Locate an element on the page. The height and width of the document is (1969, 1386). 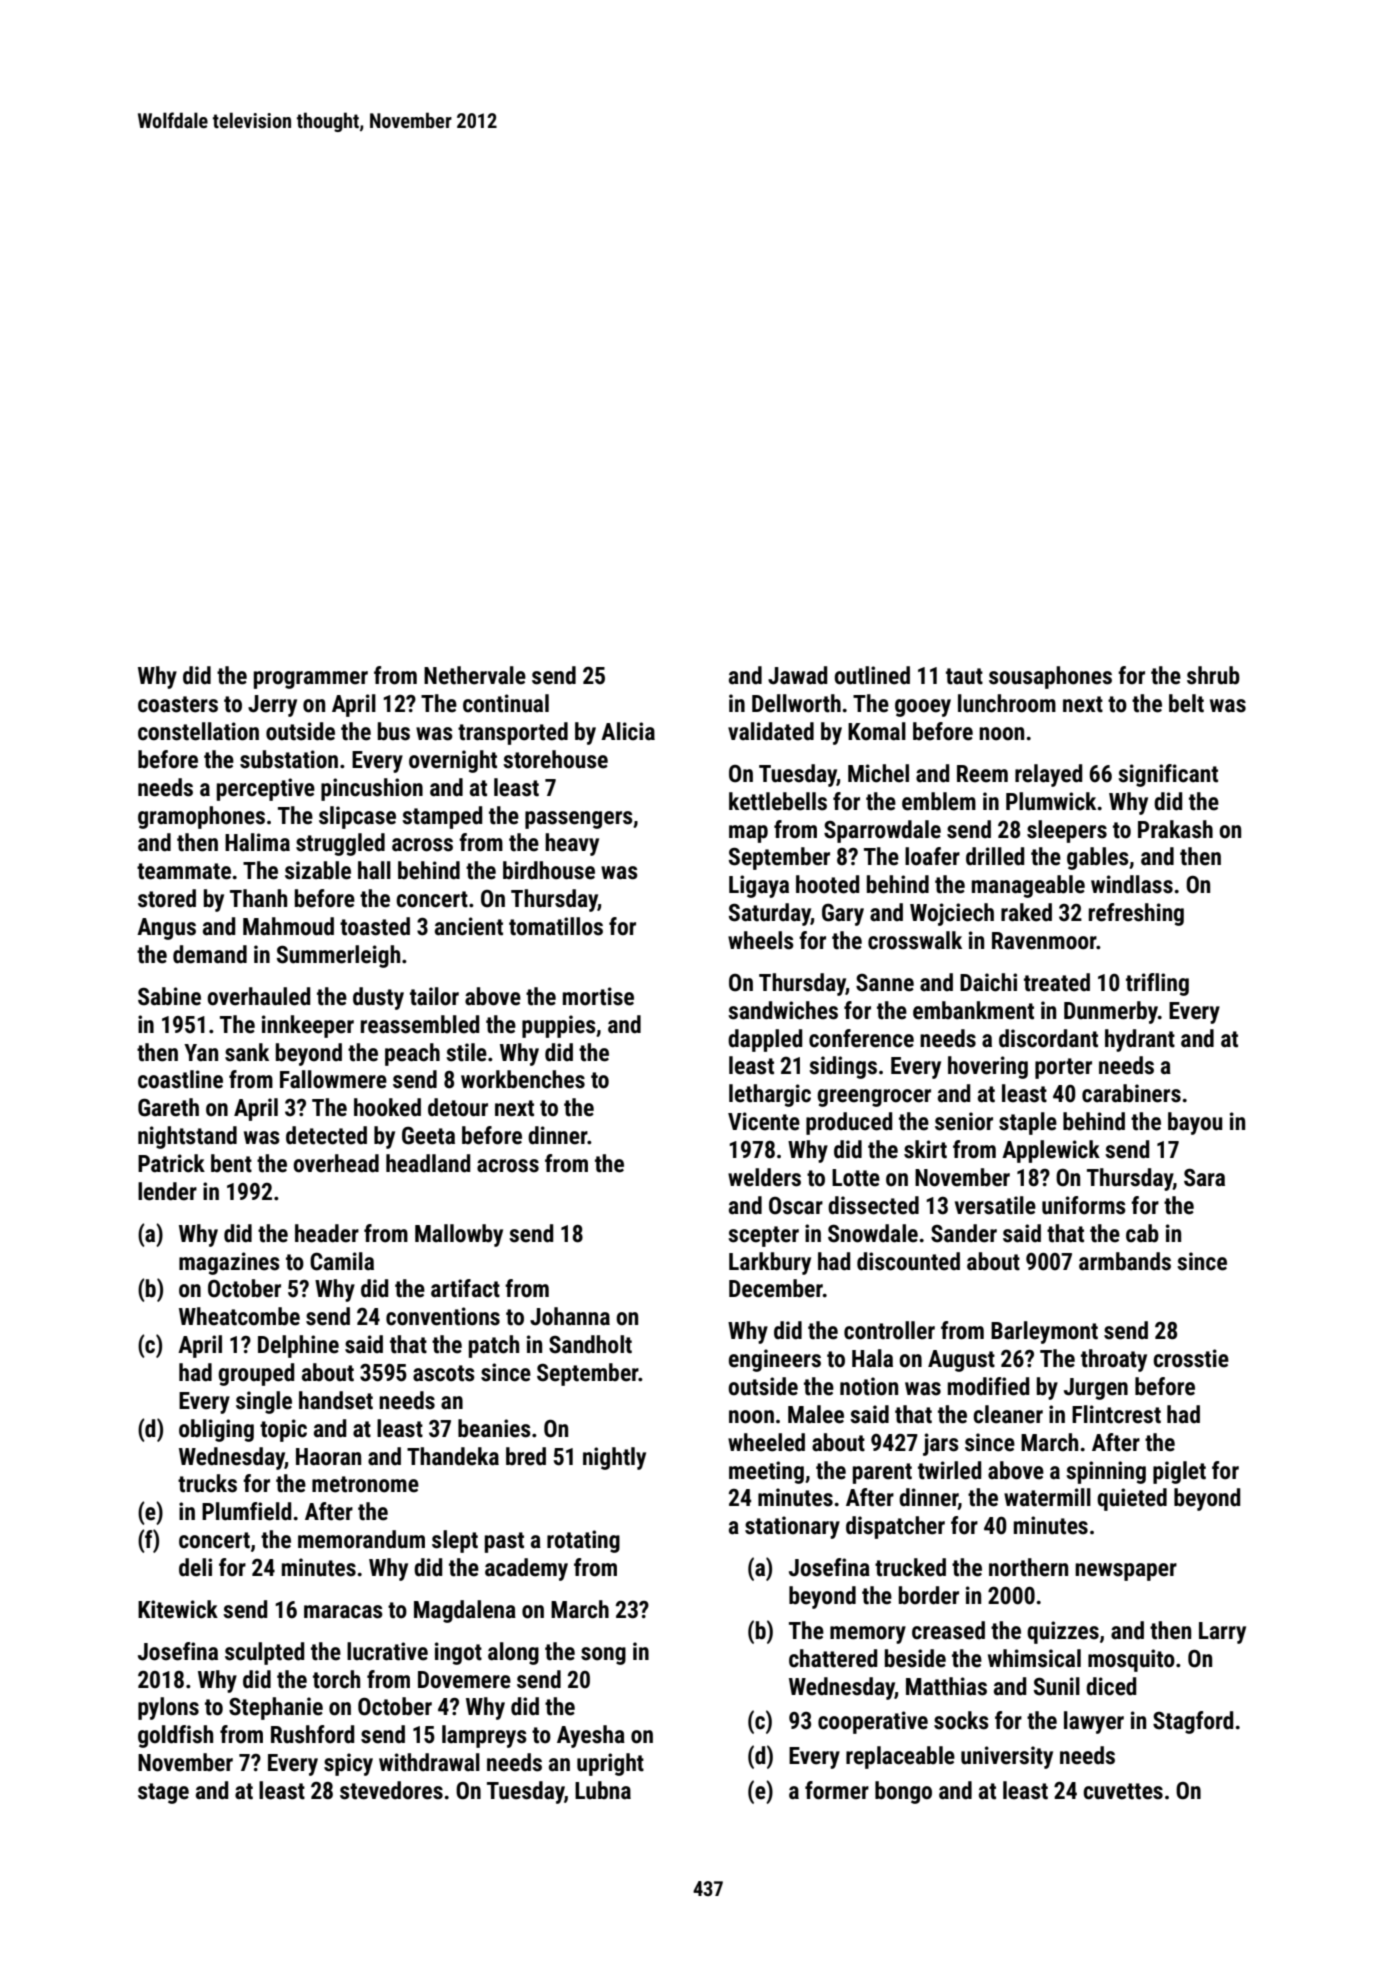
armbands is located at coordinates (1125, 1261).
